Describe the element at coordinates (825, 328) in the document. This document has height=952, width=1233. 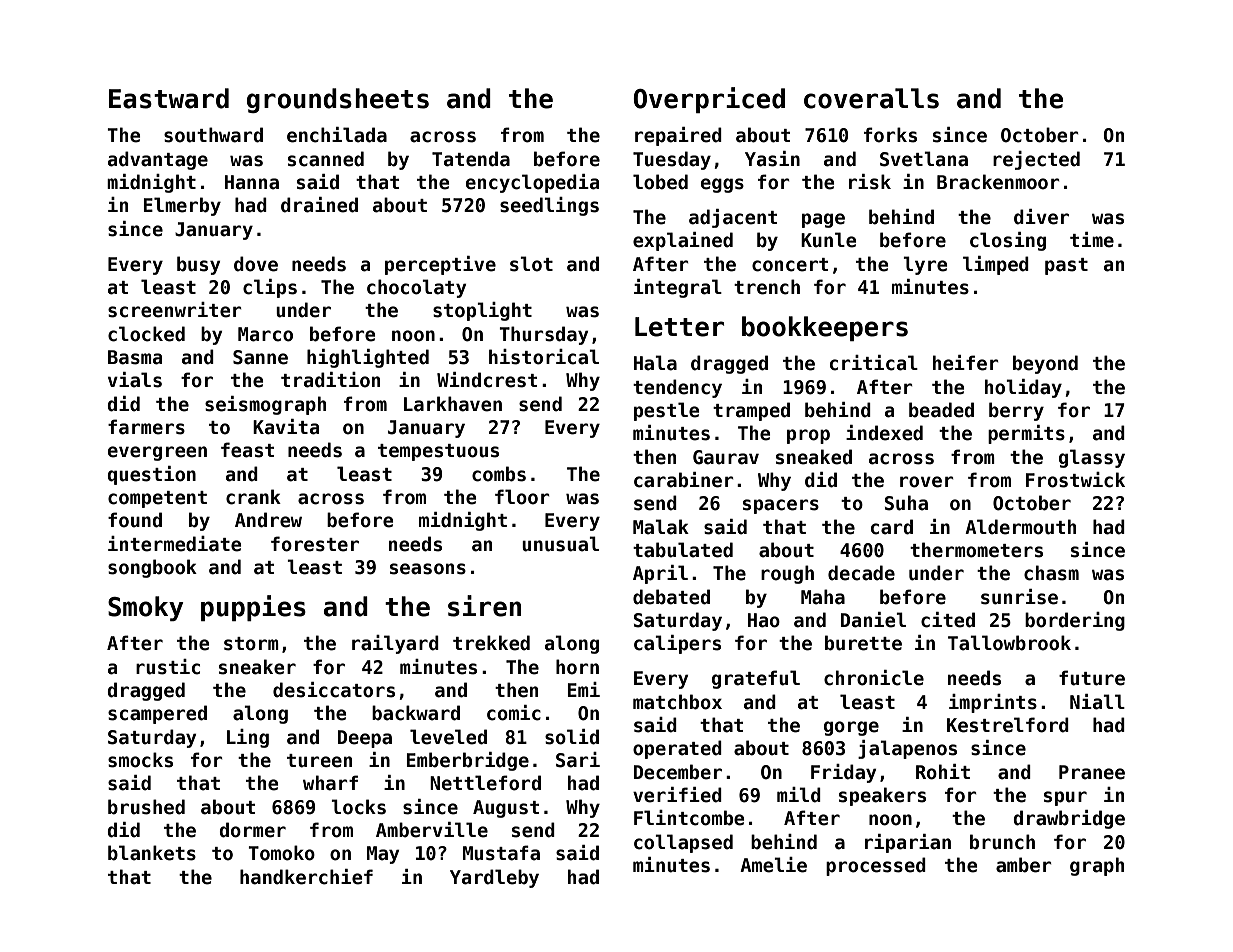
I see `bookkeepers` at that location.
